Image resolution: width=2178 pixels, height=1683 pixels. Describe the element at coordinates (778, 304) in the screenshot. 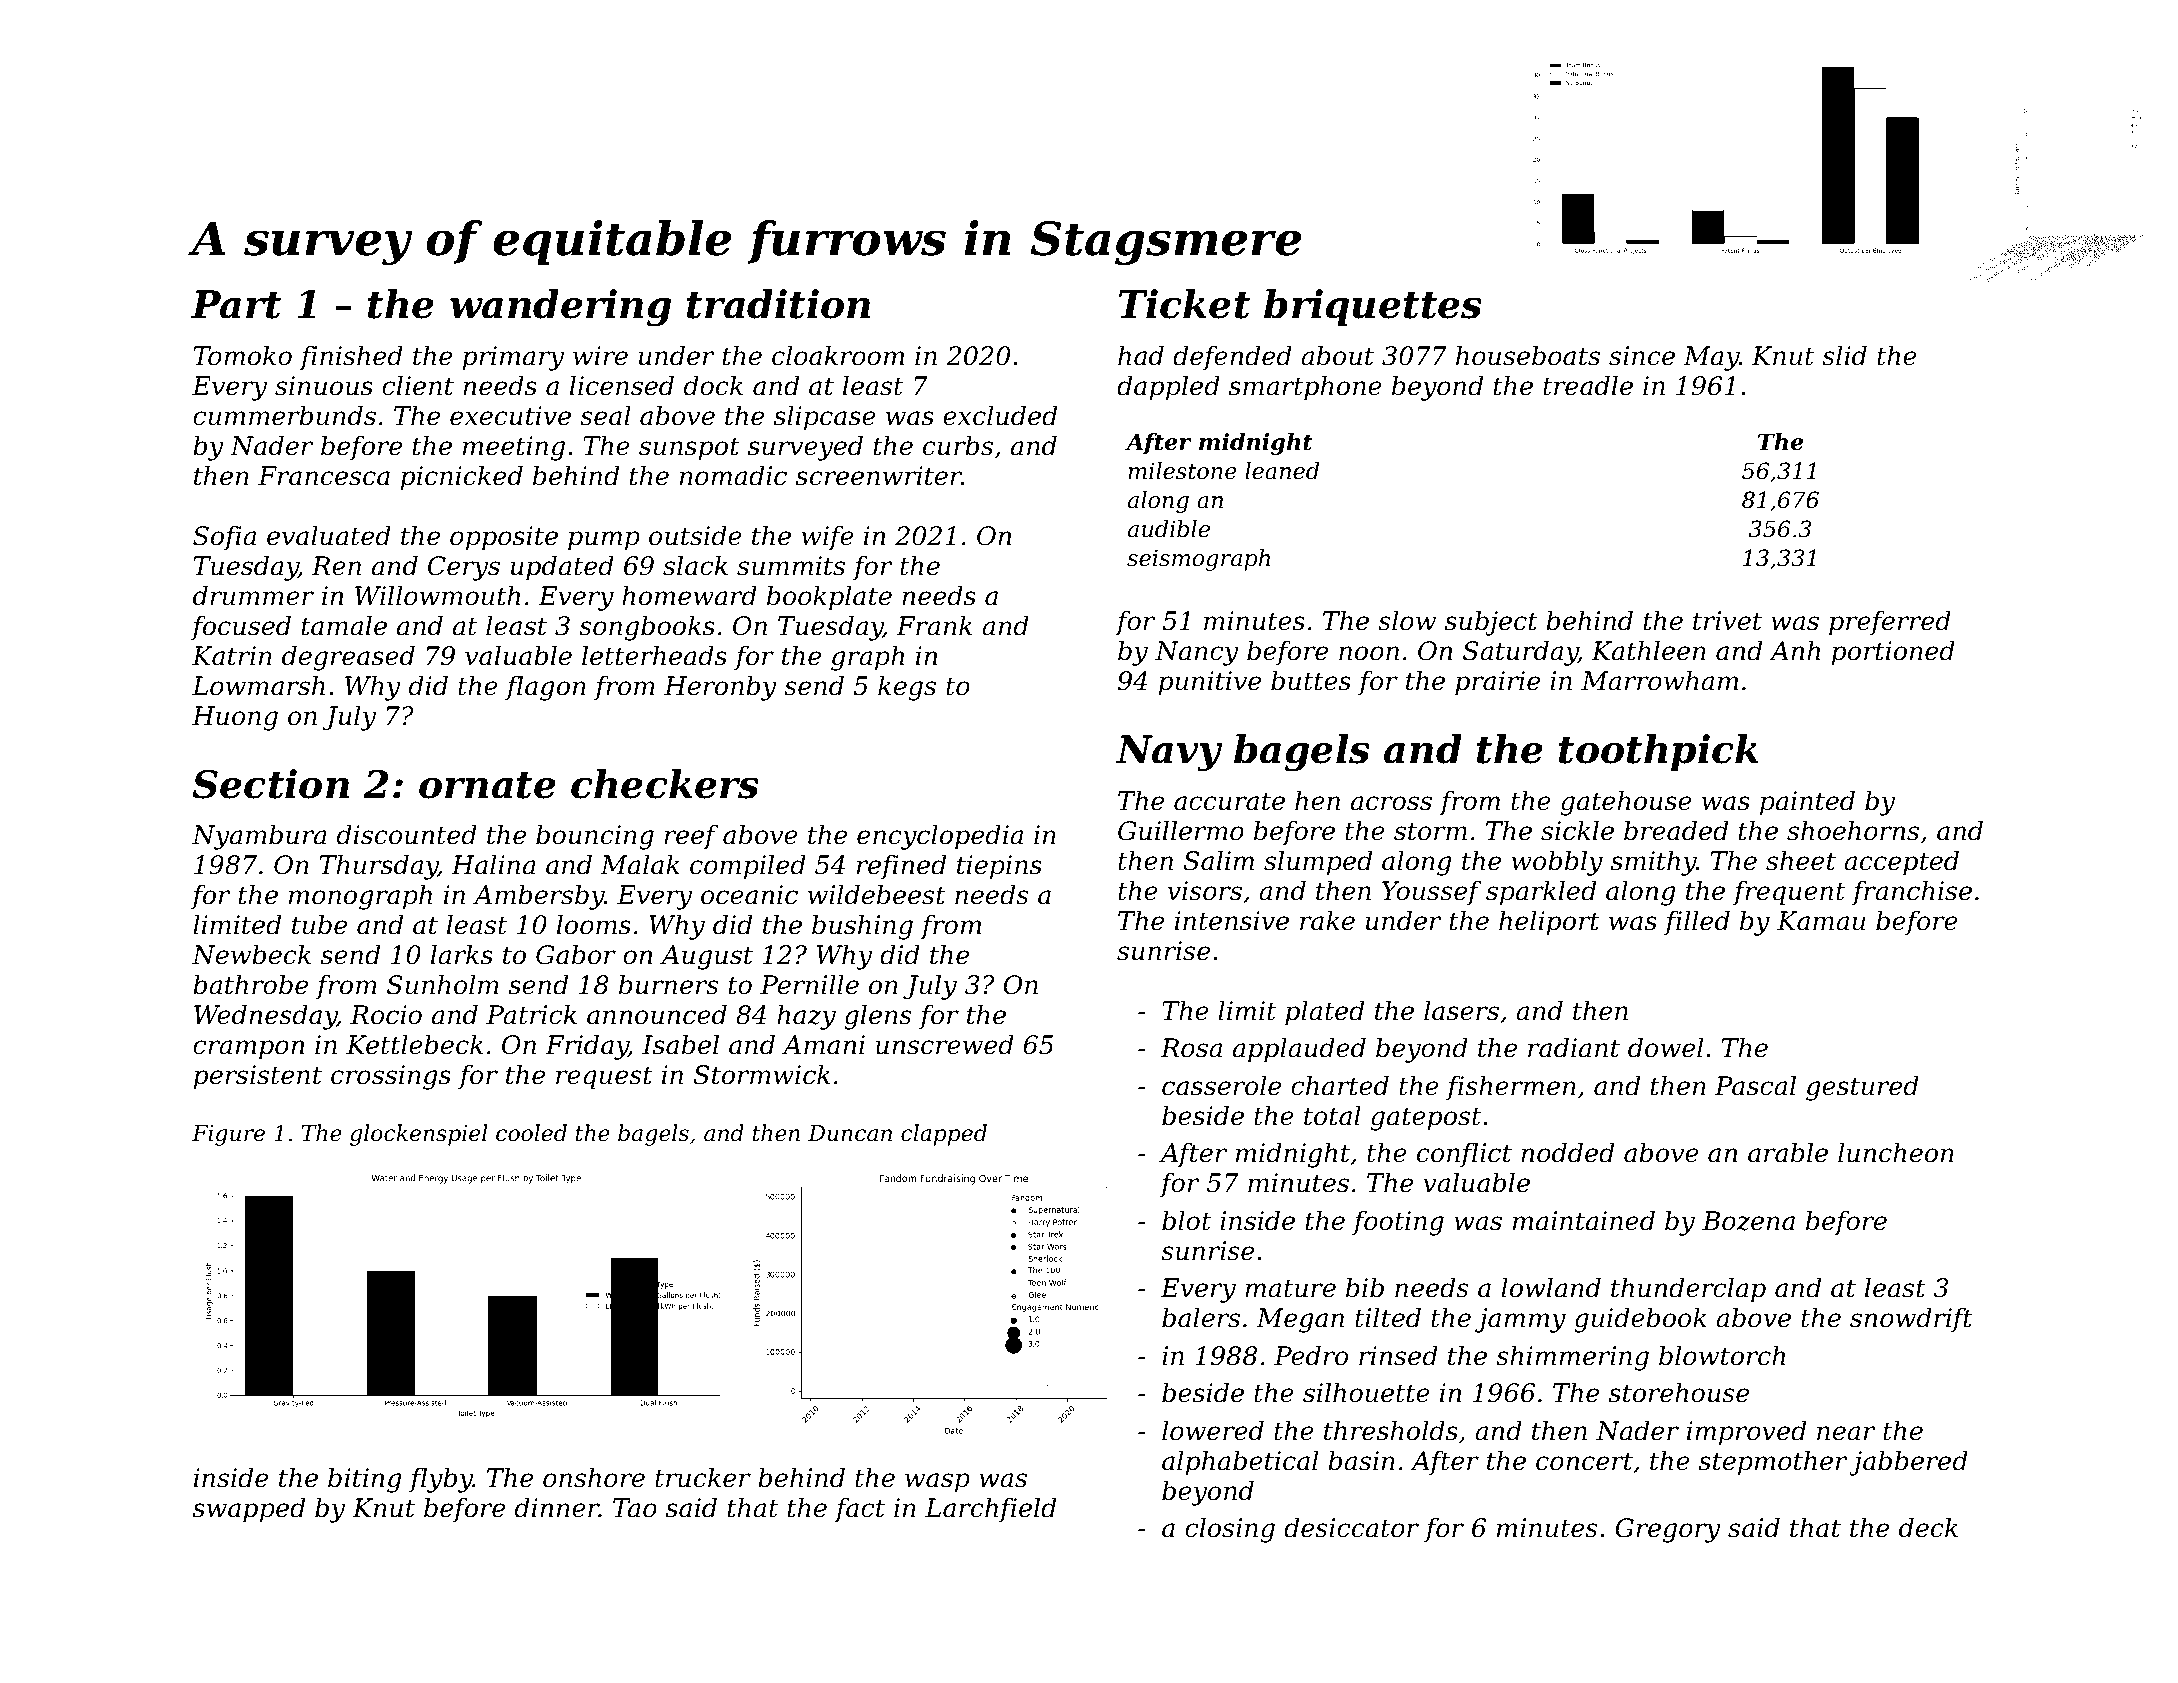

I see `tradition` at that location.
